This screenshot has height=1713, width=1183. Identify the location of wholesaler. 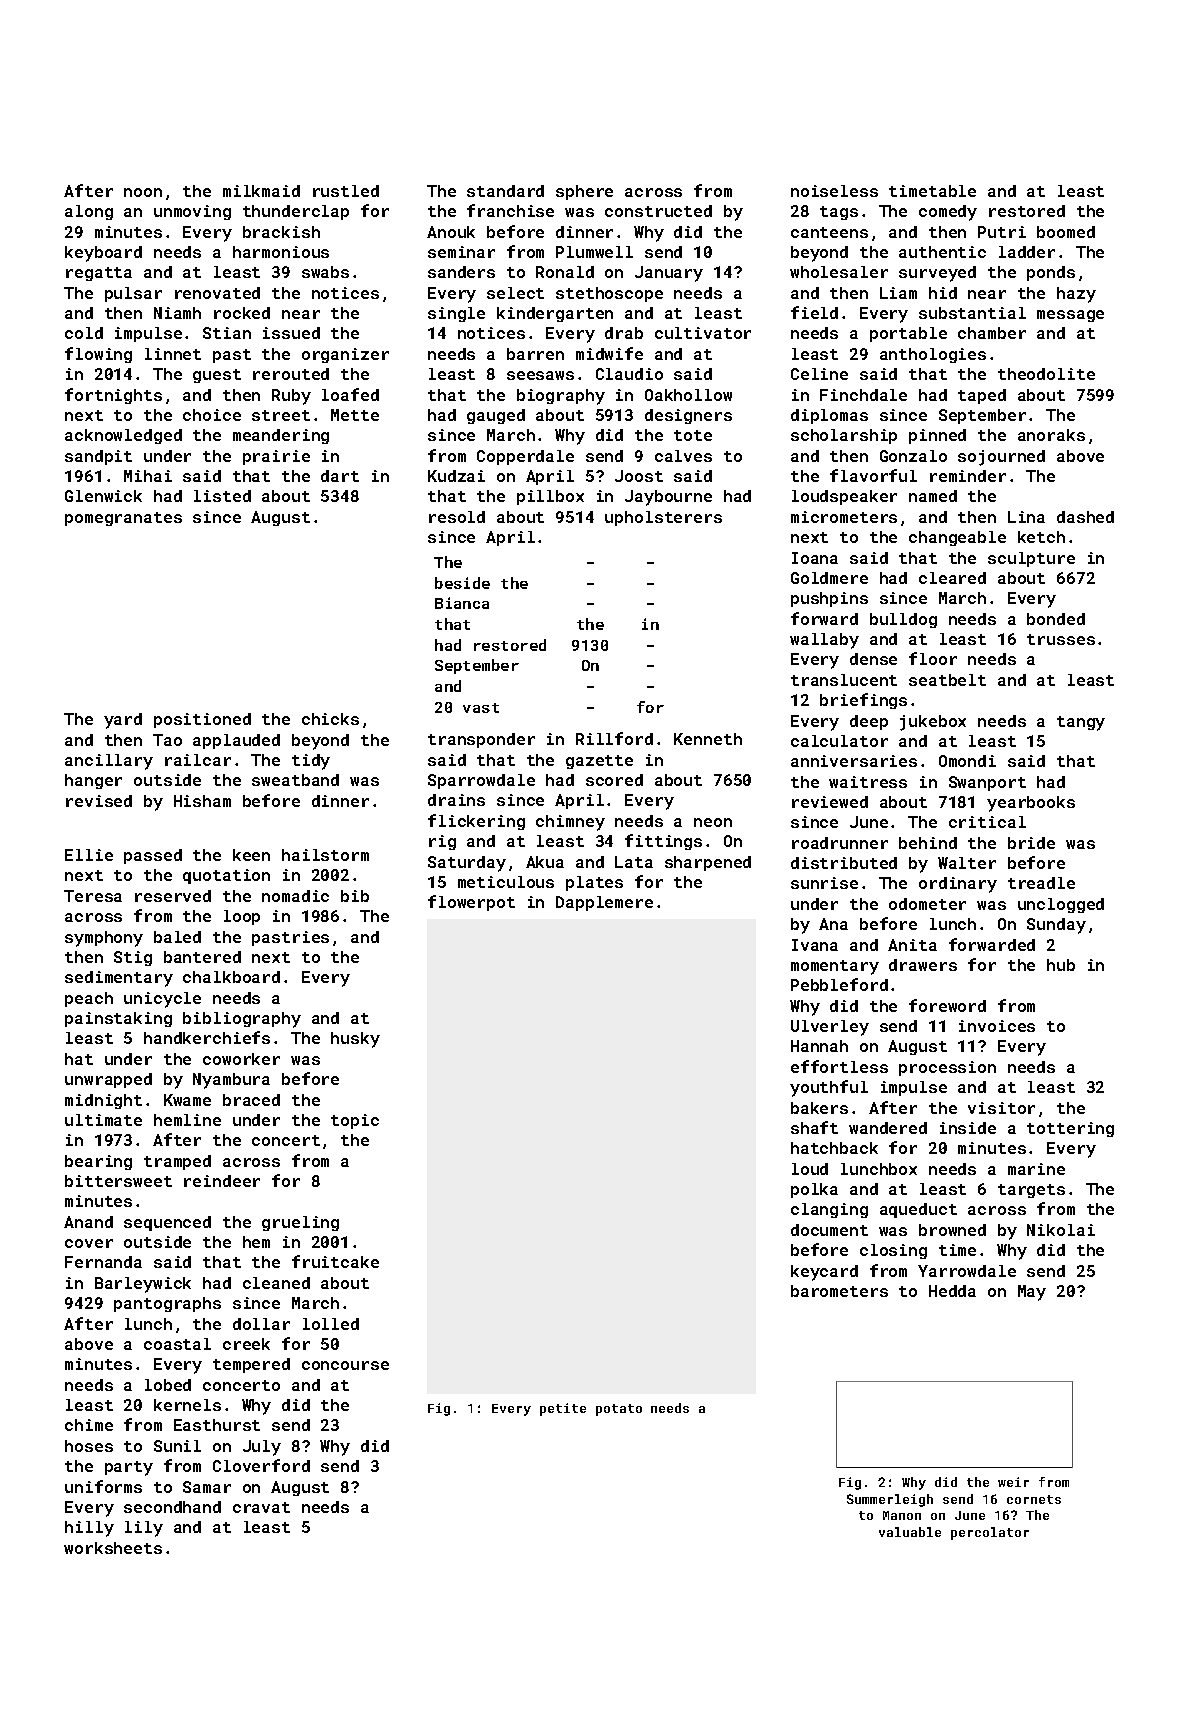
(839, 272).
